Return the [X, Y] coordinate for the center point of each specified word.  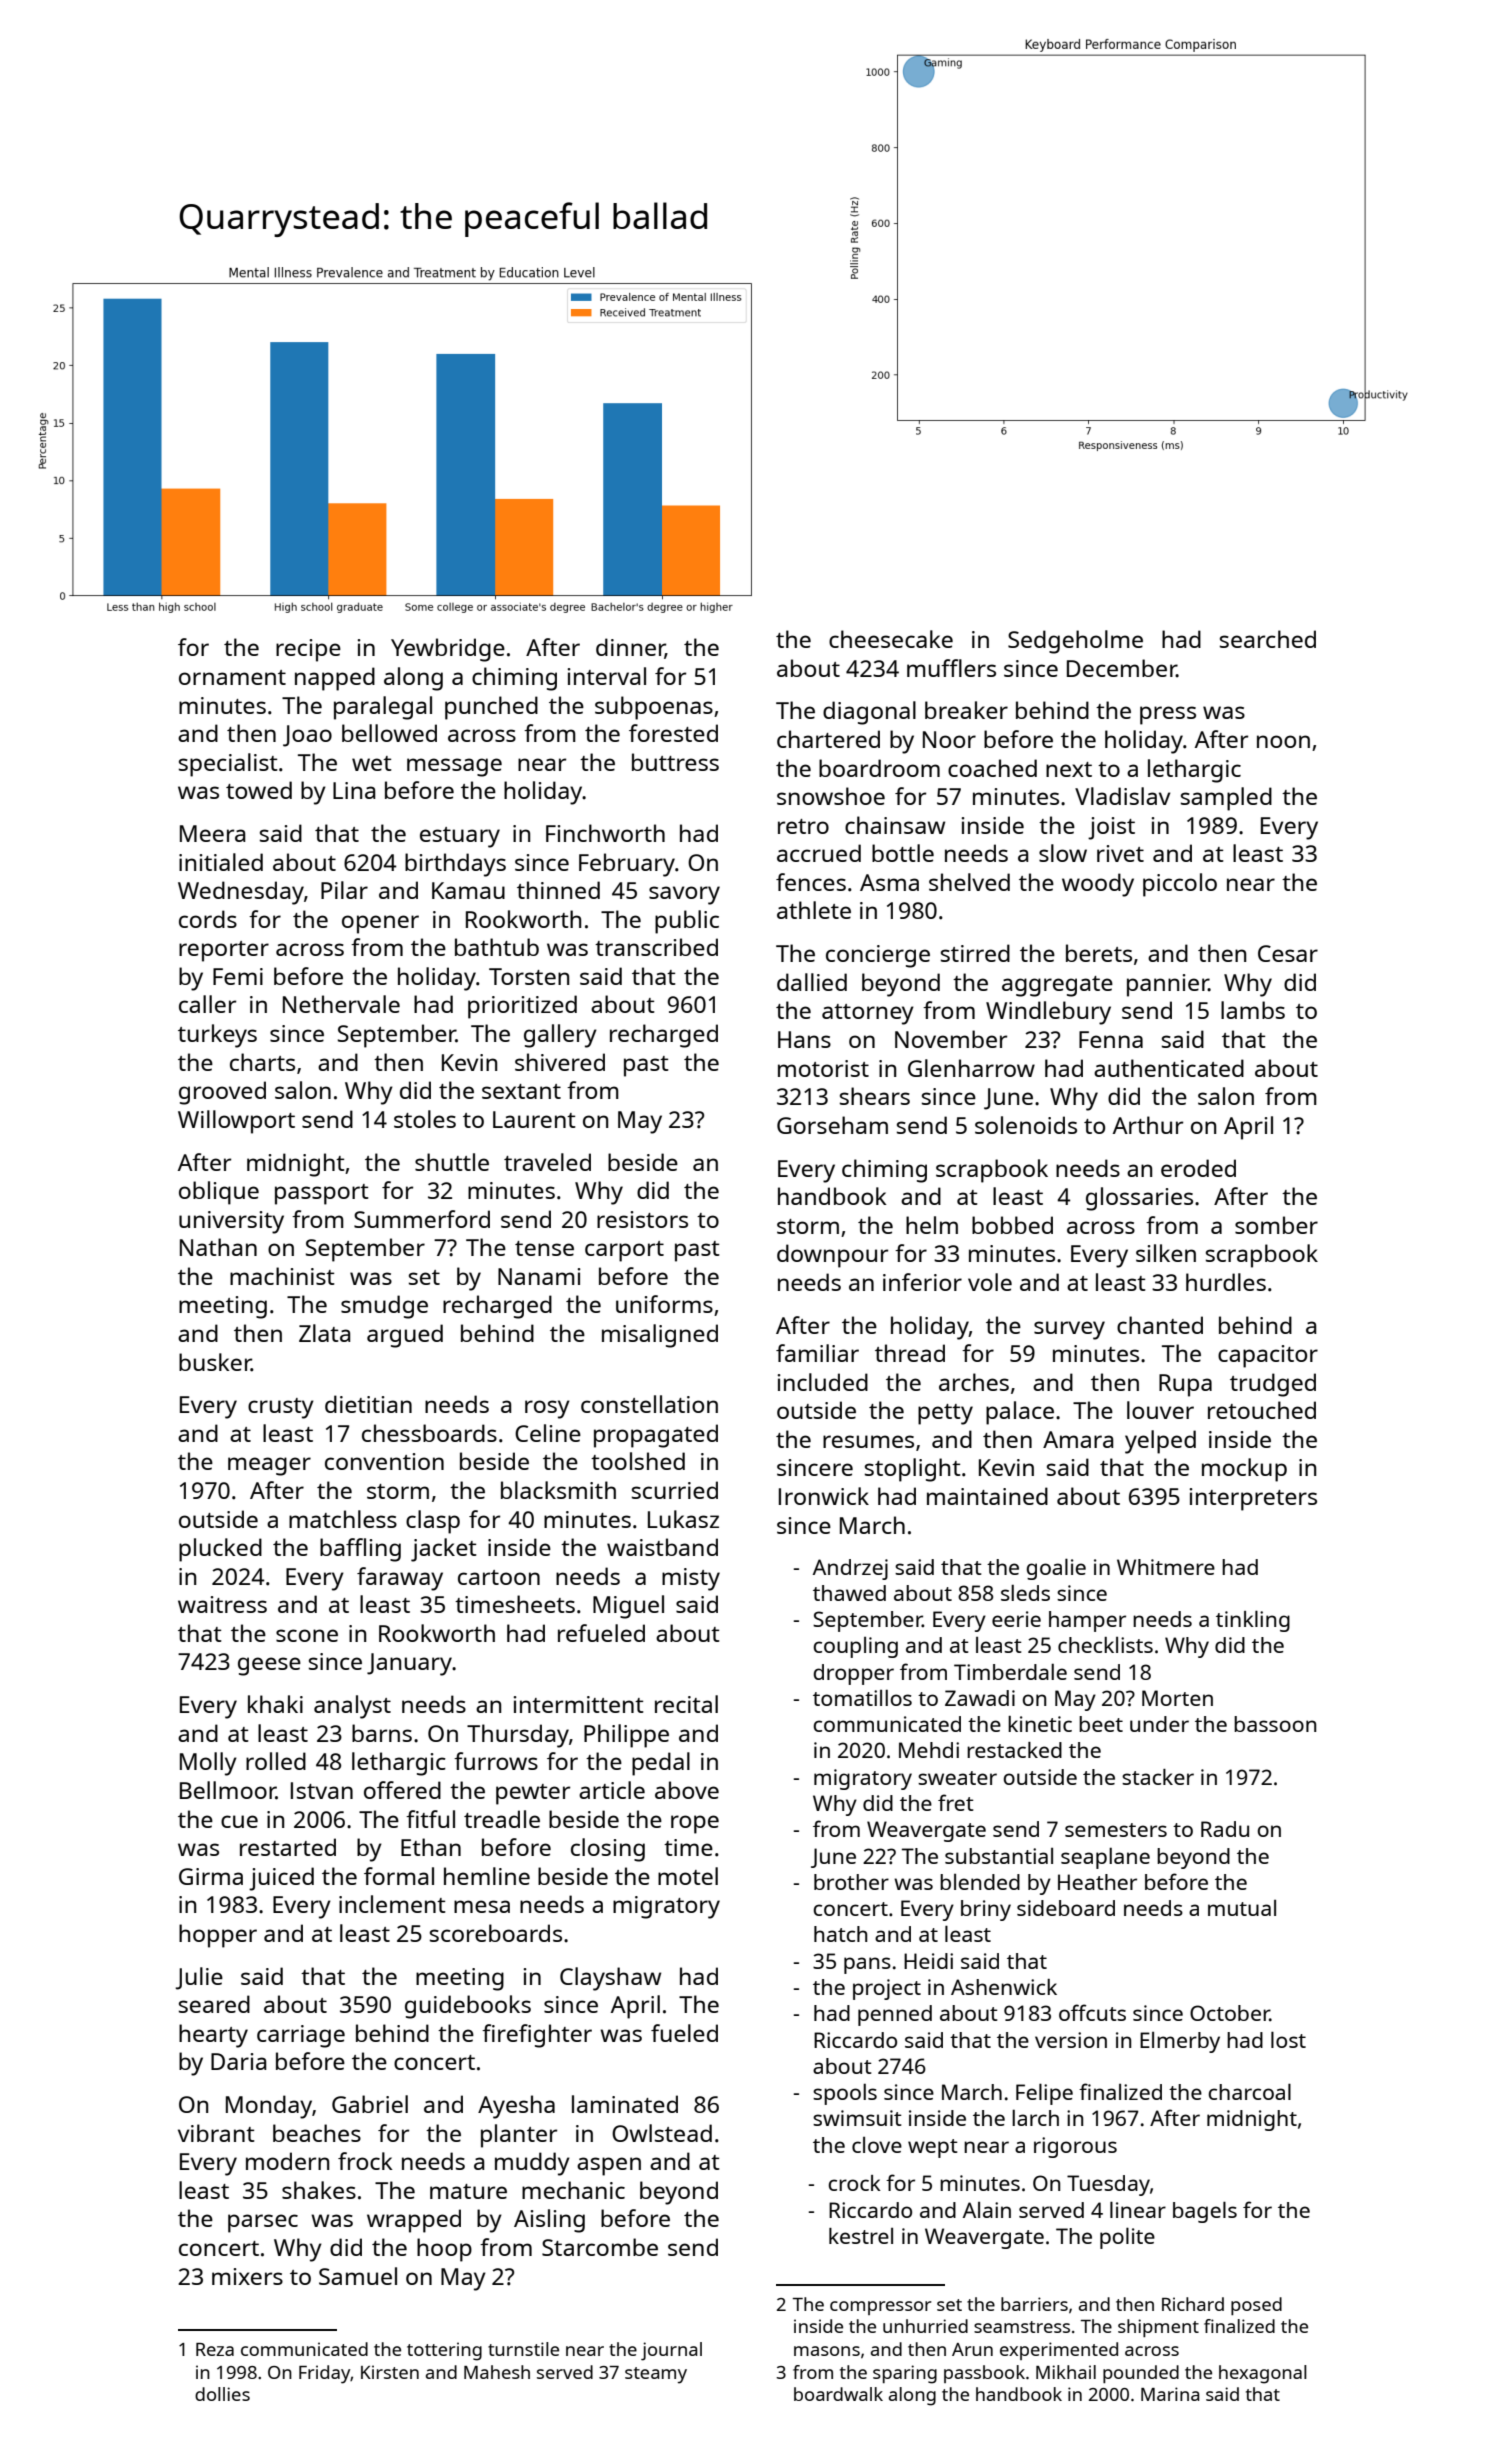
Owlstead [662, 2133]
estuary [460, 837]
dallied [812, 982]
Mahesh [497, 2372]
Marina [1170, 2394]
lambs [1253, 1010]
